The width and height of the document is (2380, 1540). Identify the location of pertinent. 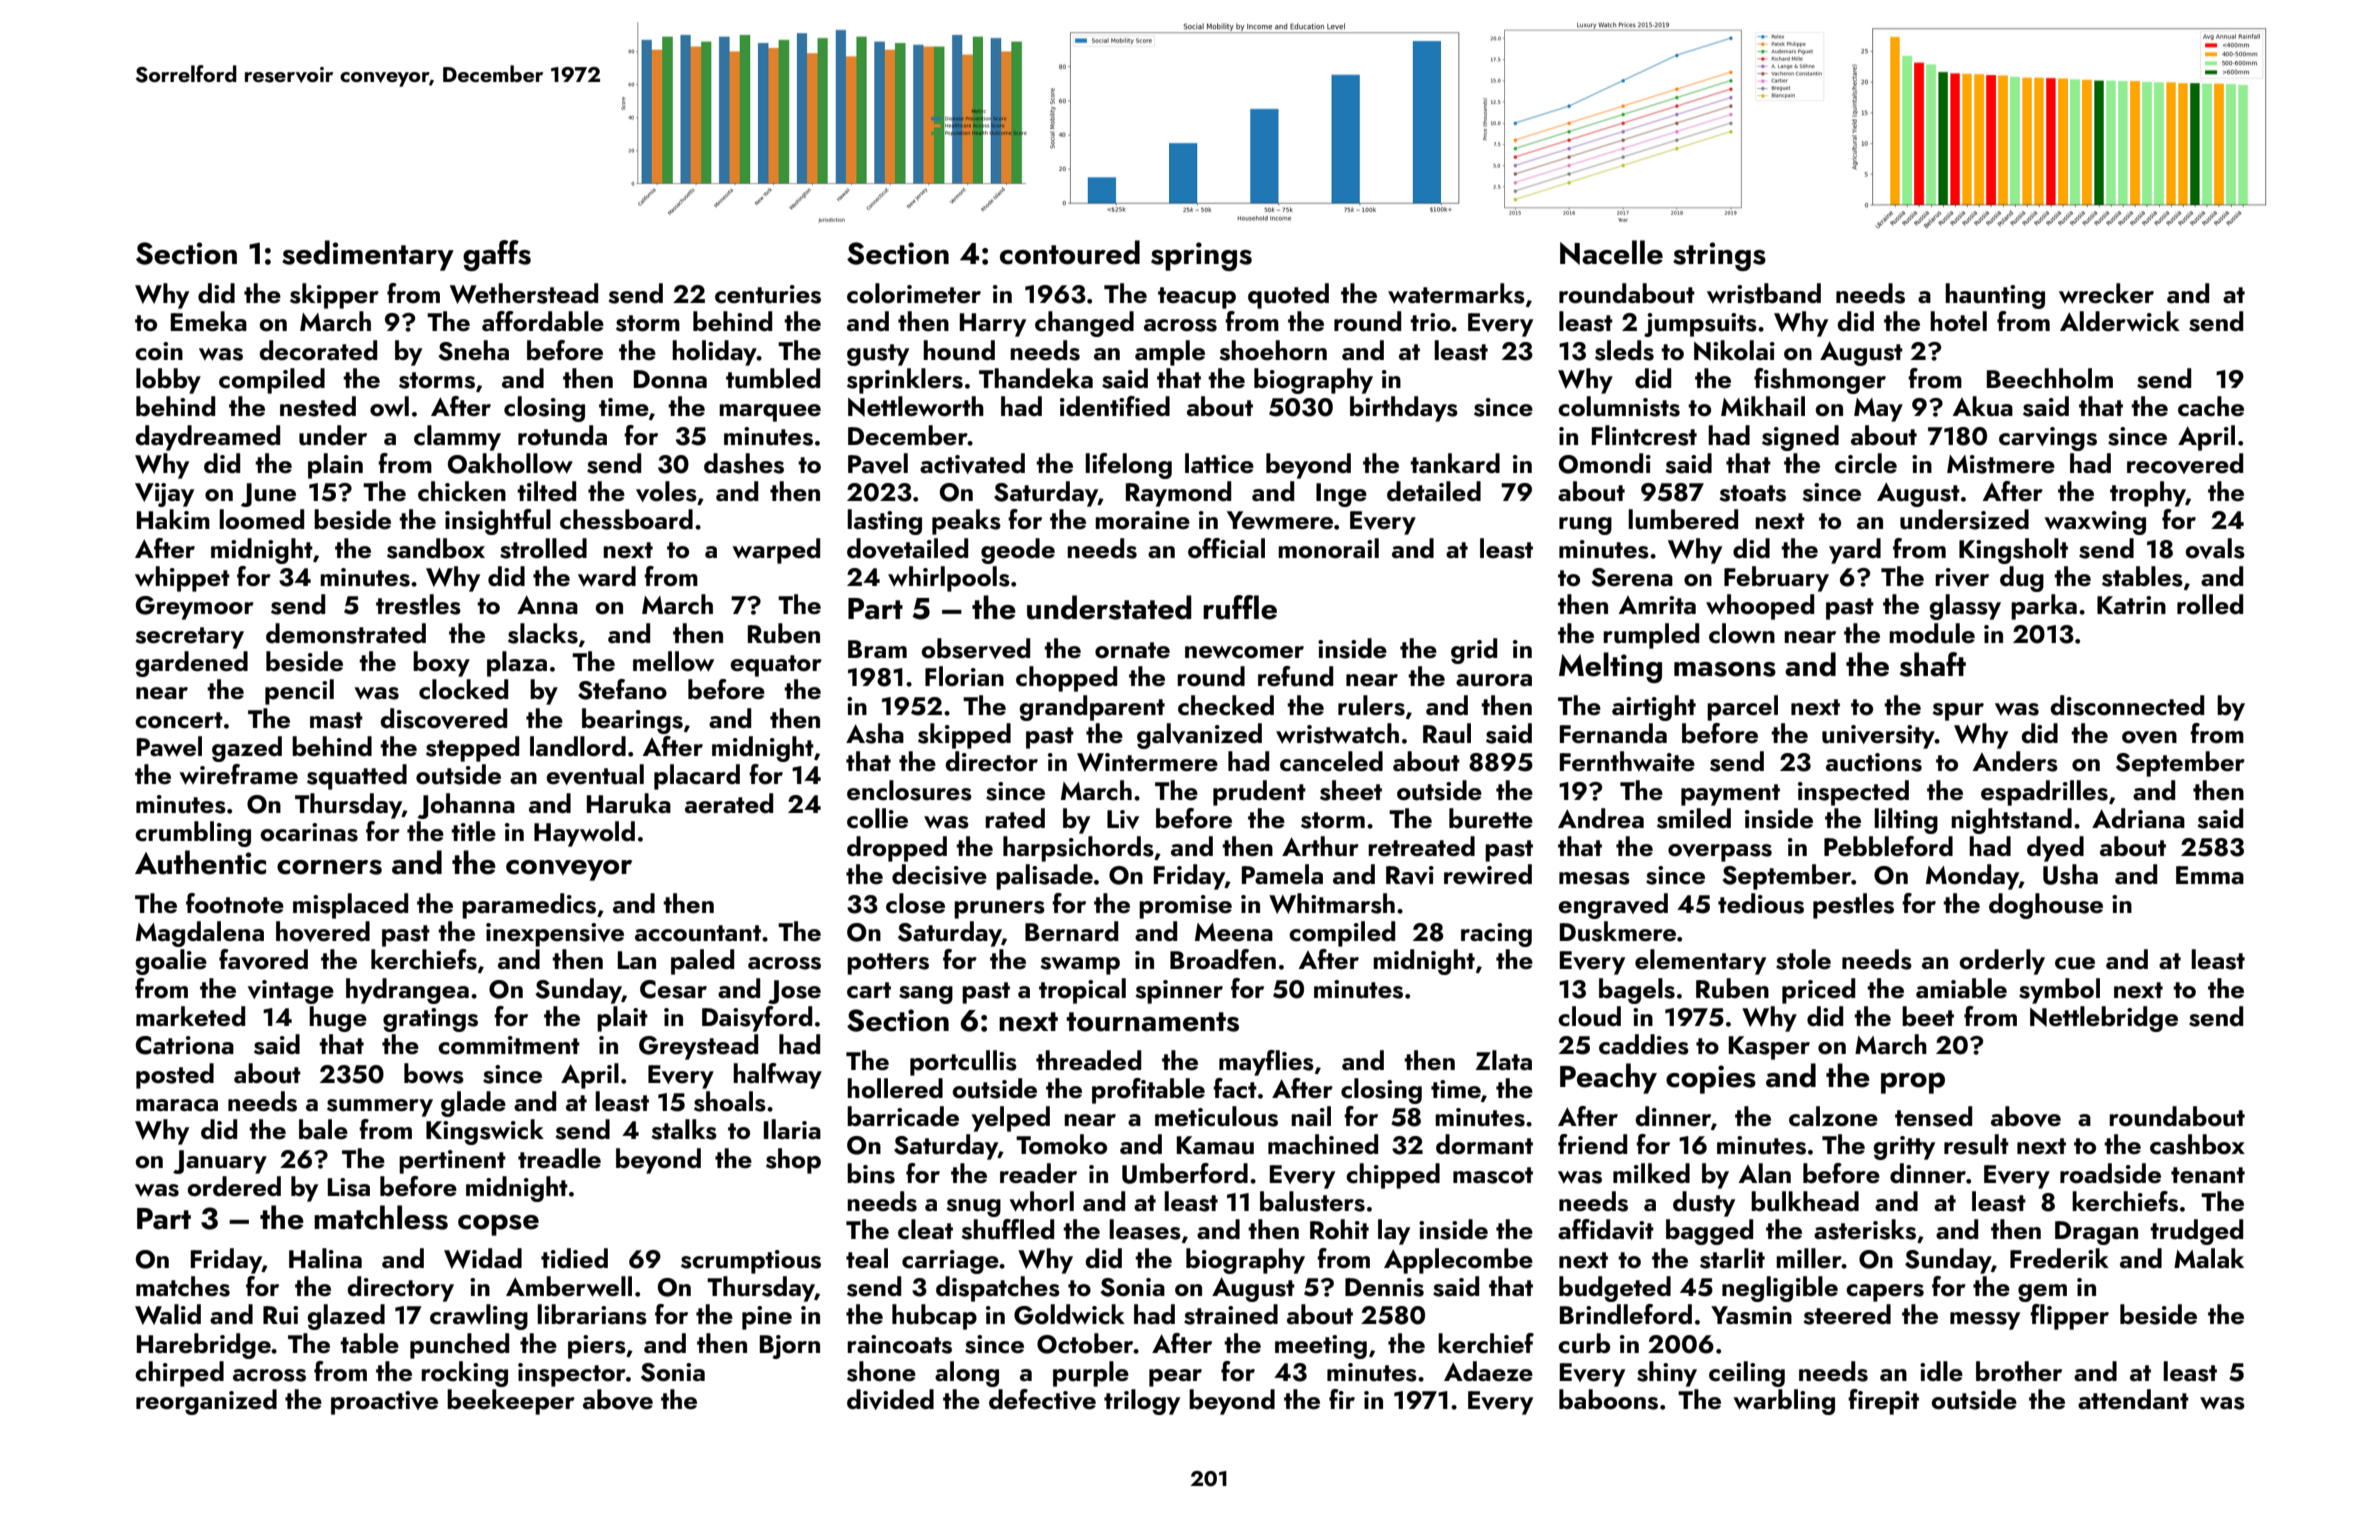
(452, 1162).
